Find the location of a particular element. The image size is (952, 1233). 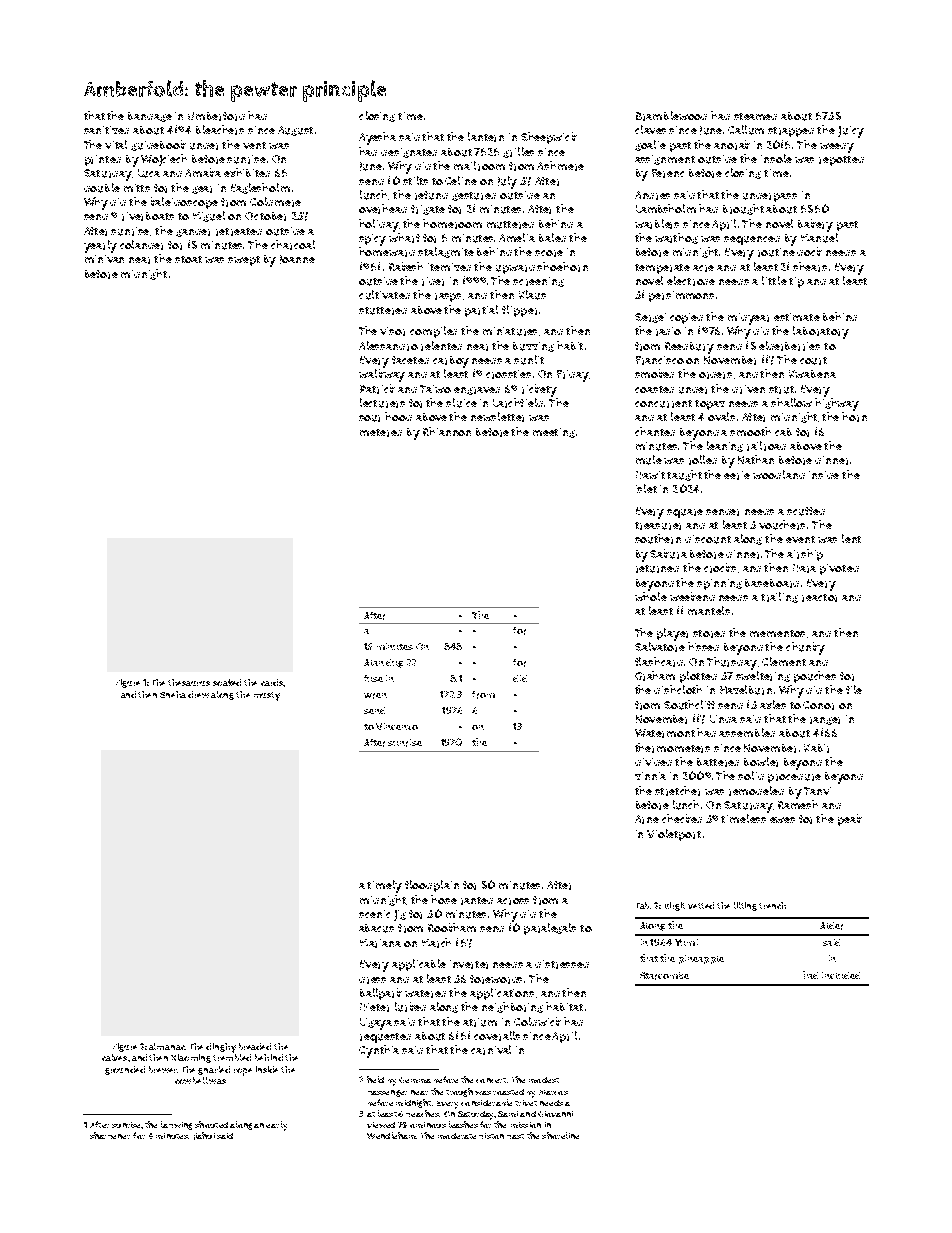

shoreline is located at coordinates (560, 1135).
